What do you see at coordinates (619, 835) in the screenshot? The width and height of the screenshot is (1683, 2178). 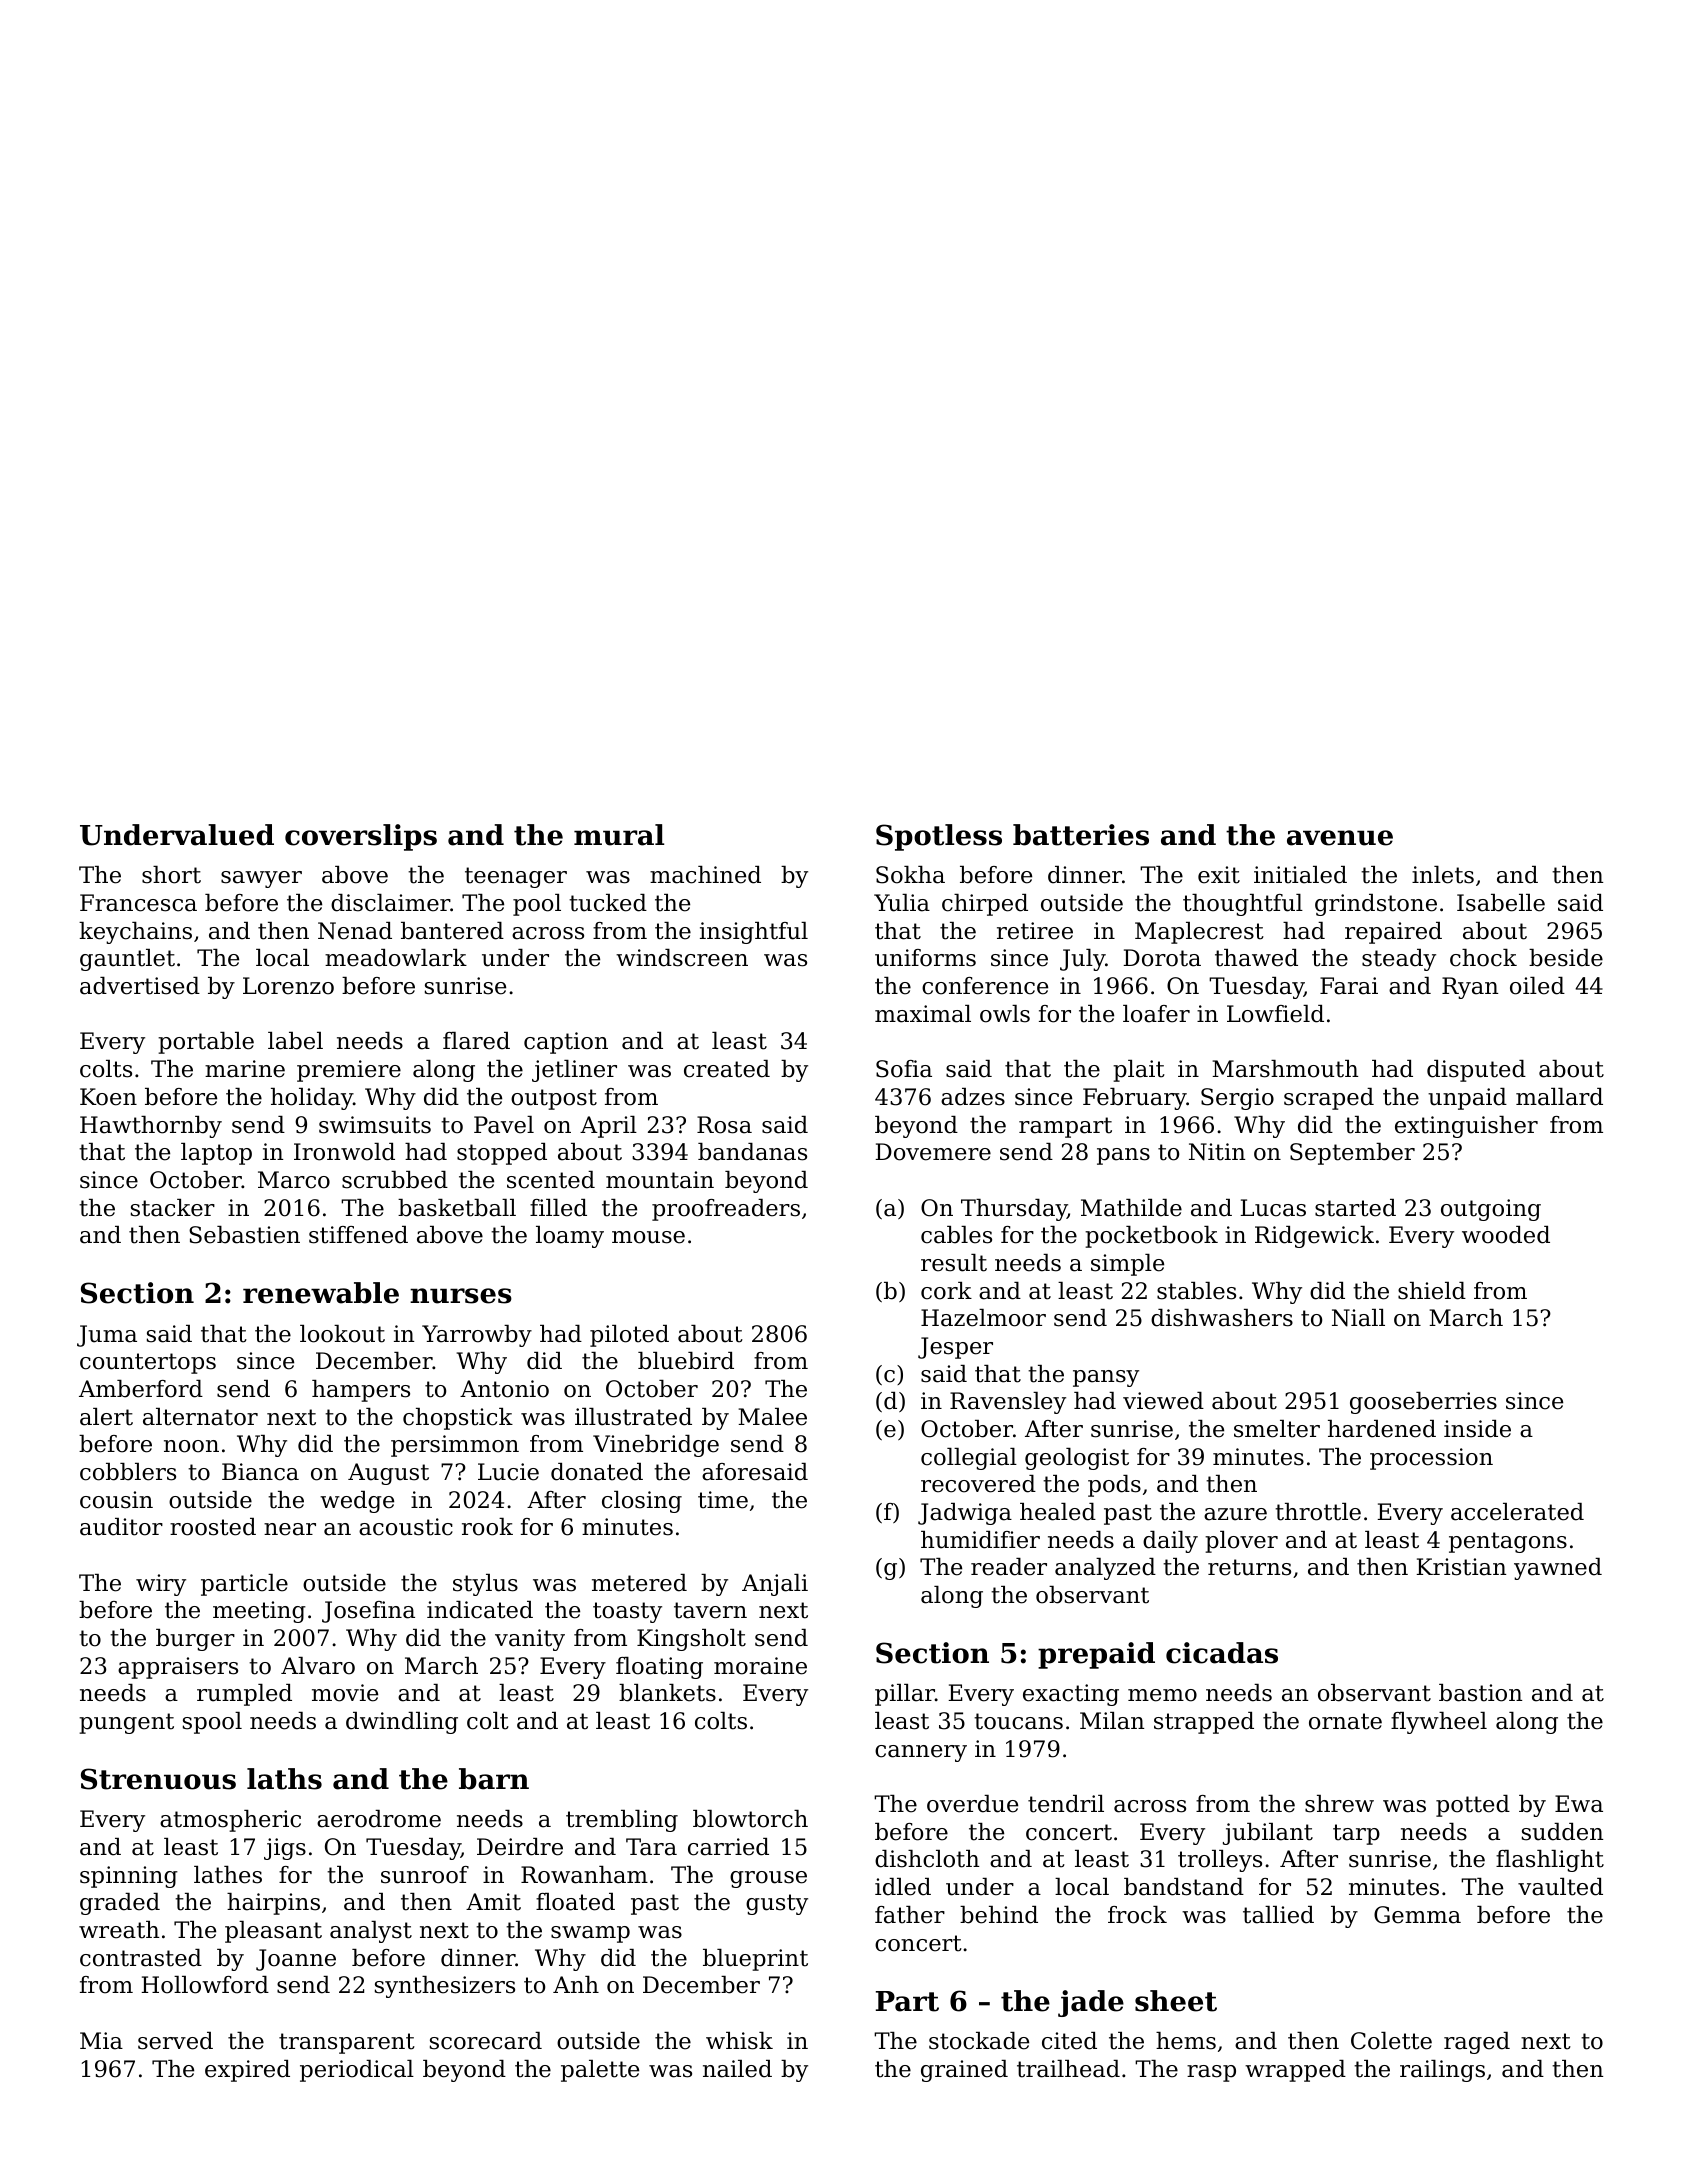 I see `mural` at bounding box center [619, 835].
